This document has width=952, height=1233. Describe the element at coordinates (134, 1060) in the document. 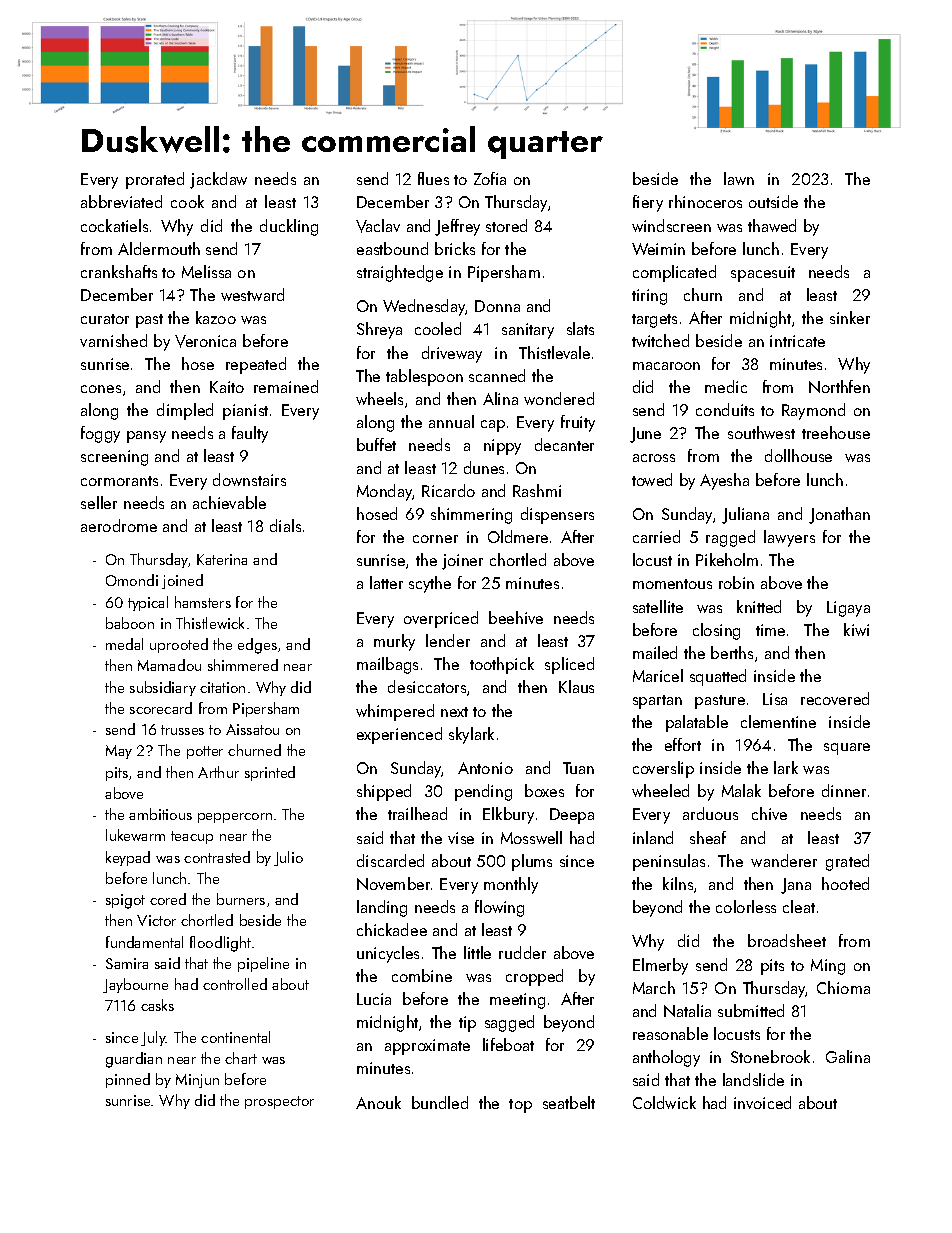

I see `guardian` at that location.
